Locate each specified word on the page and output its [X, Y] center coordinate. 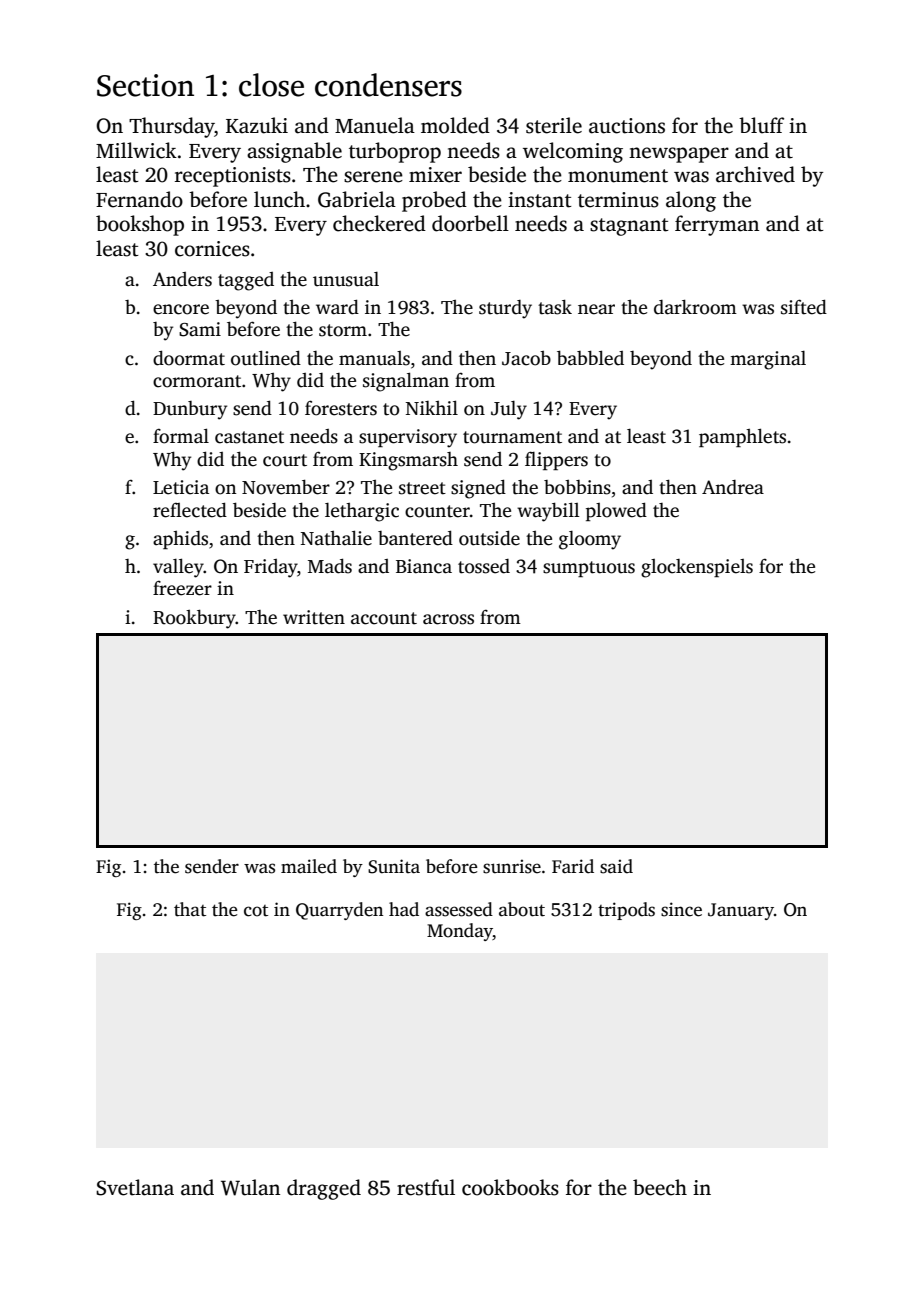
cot [256, 911]
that [190, 909]
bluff [761, 125]
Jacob [526, 358]
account [384, 618]
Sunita [394, 866]
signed [478, 489]
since [681, 909]
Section [145, 85]
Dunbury [190, 410]
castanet [249, 437]
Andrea [733, 487]
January [741, 911]
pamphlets [742, 437]
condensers [388, 85]
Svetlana [135, 1187]
